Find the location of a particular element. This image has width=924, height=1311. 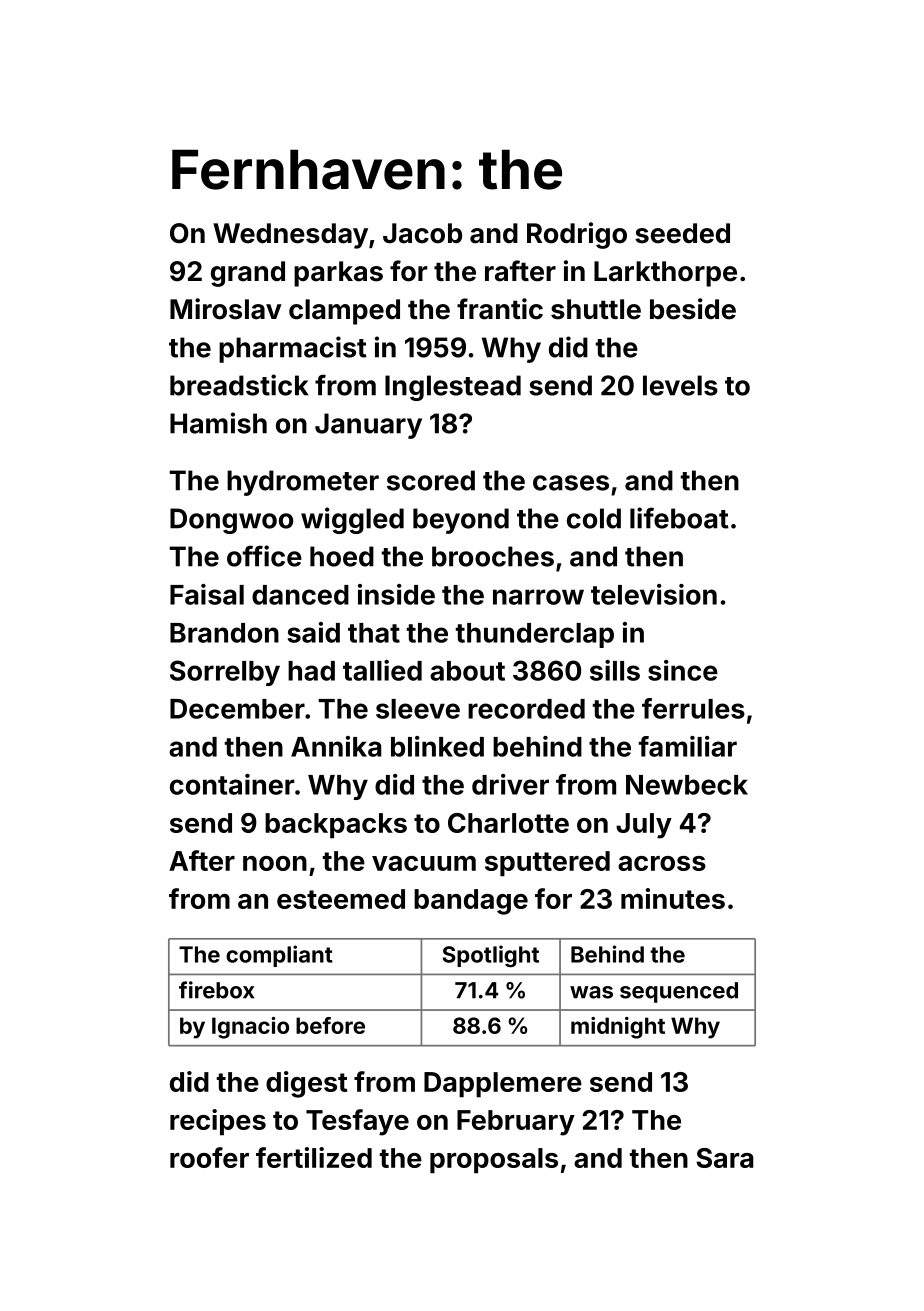

Spotlight is located at coordinates (491, 956).
